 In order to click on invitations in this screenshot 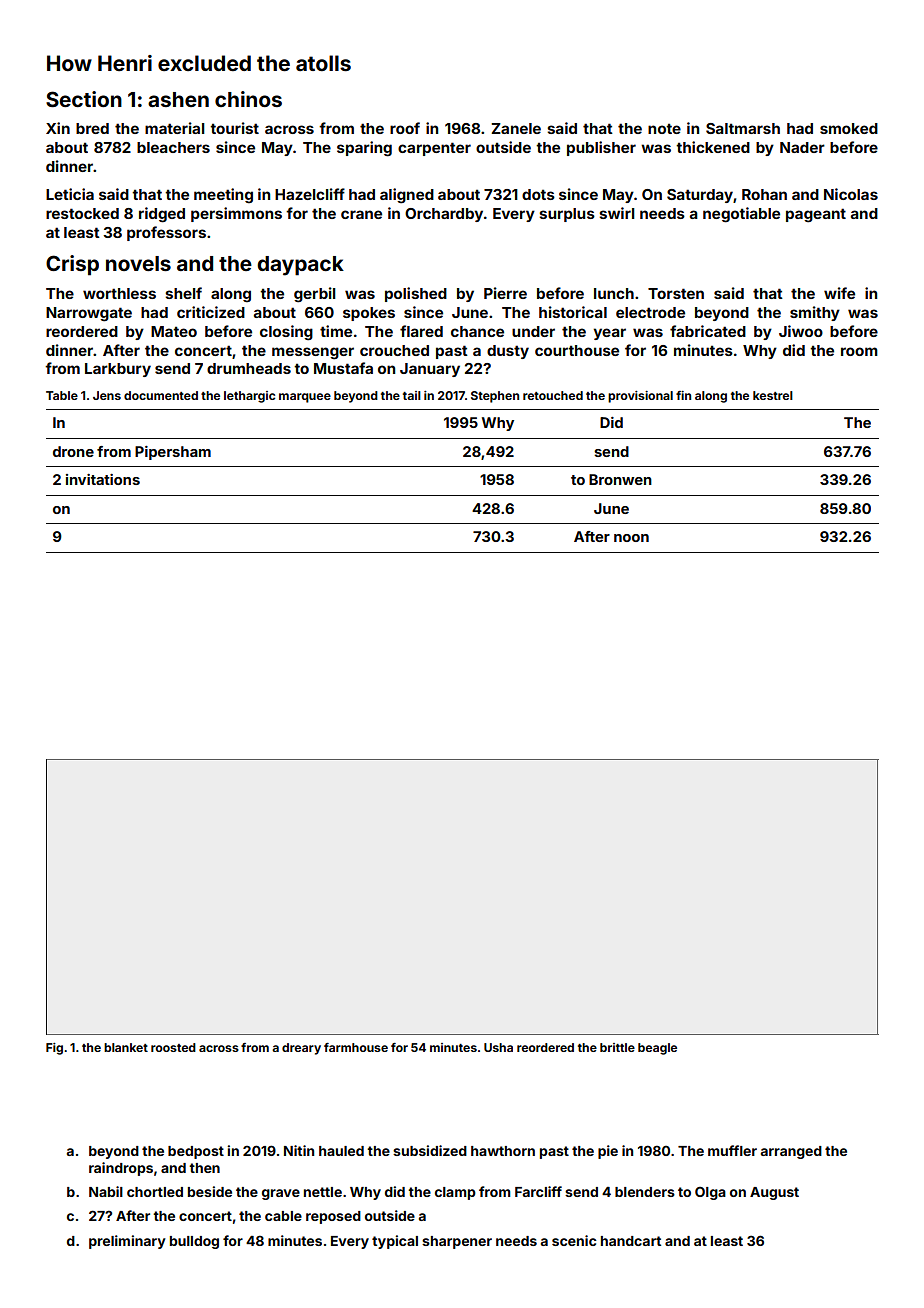, I will do `click(103, 479)`.
